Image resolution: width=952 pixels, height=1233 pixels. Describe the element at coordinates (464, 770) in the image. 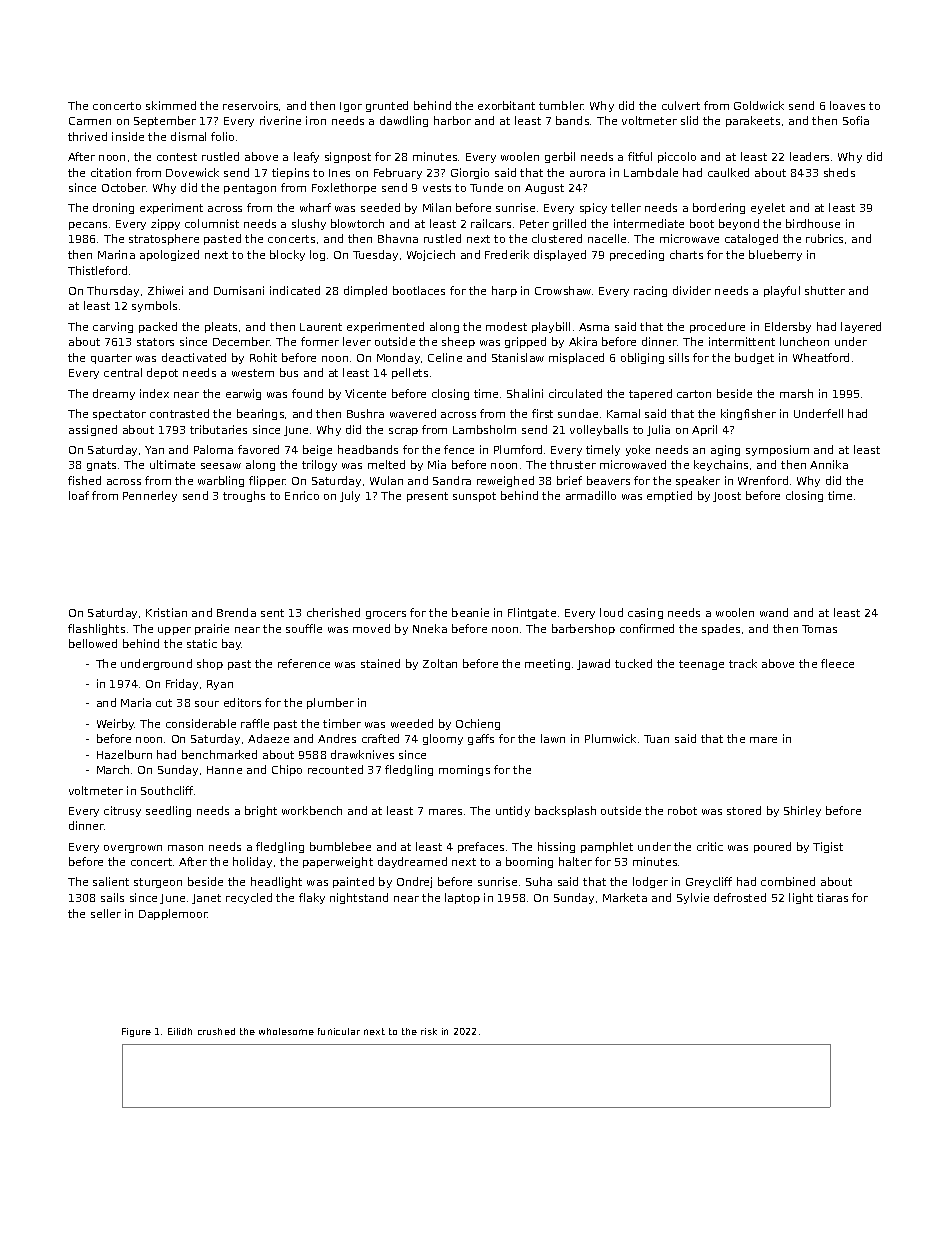

I see `mornings` at that location.
